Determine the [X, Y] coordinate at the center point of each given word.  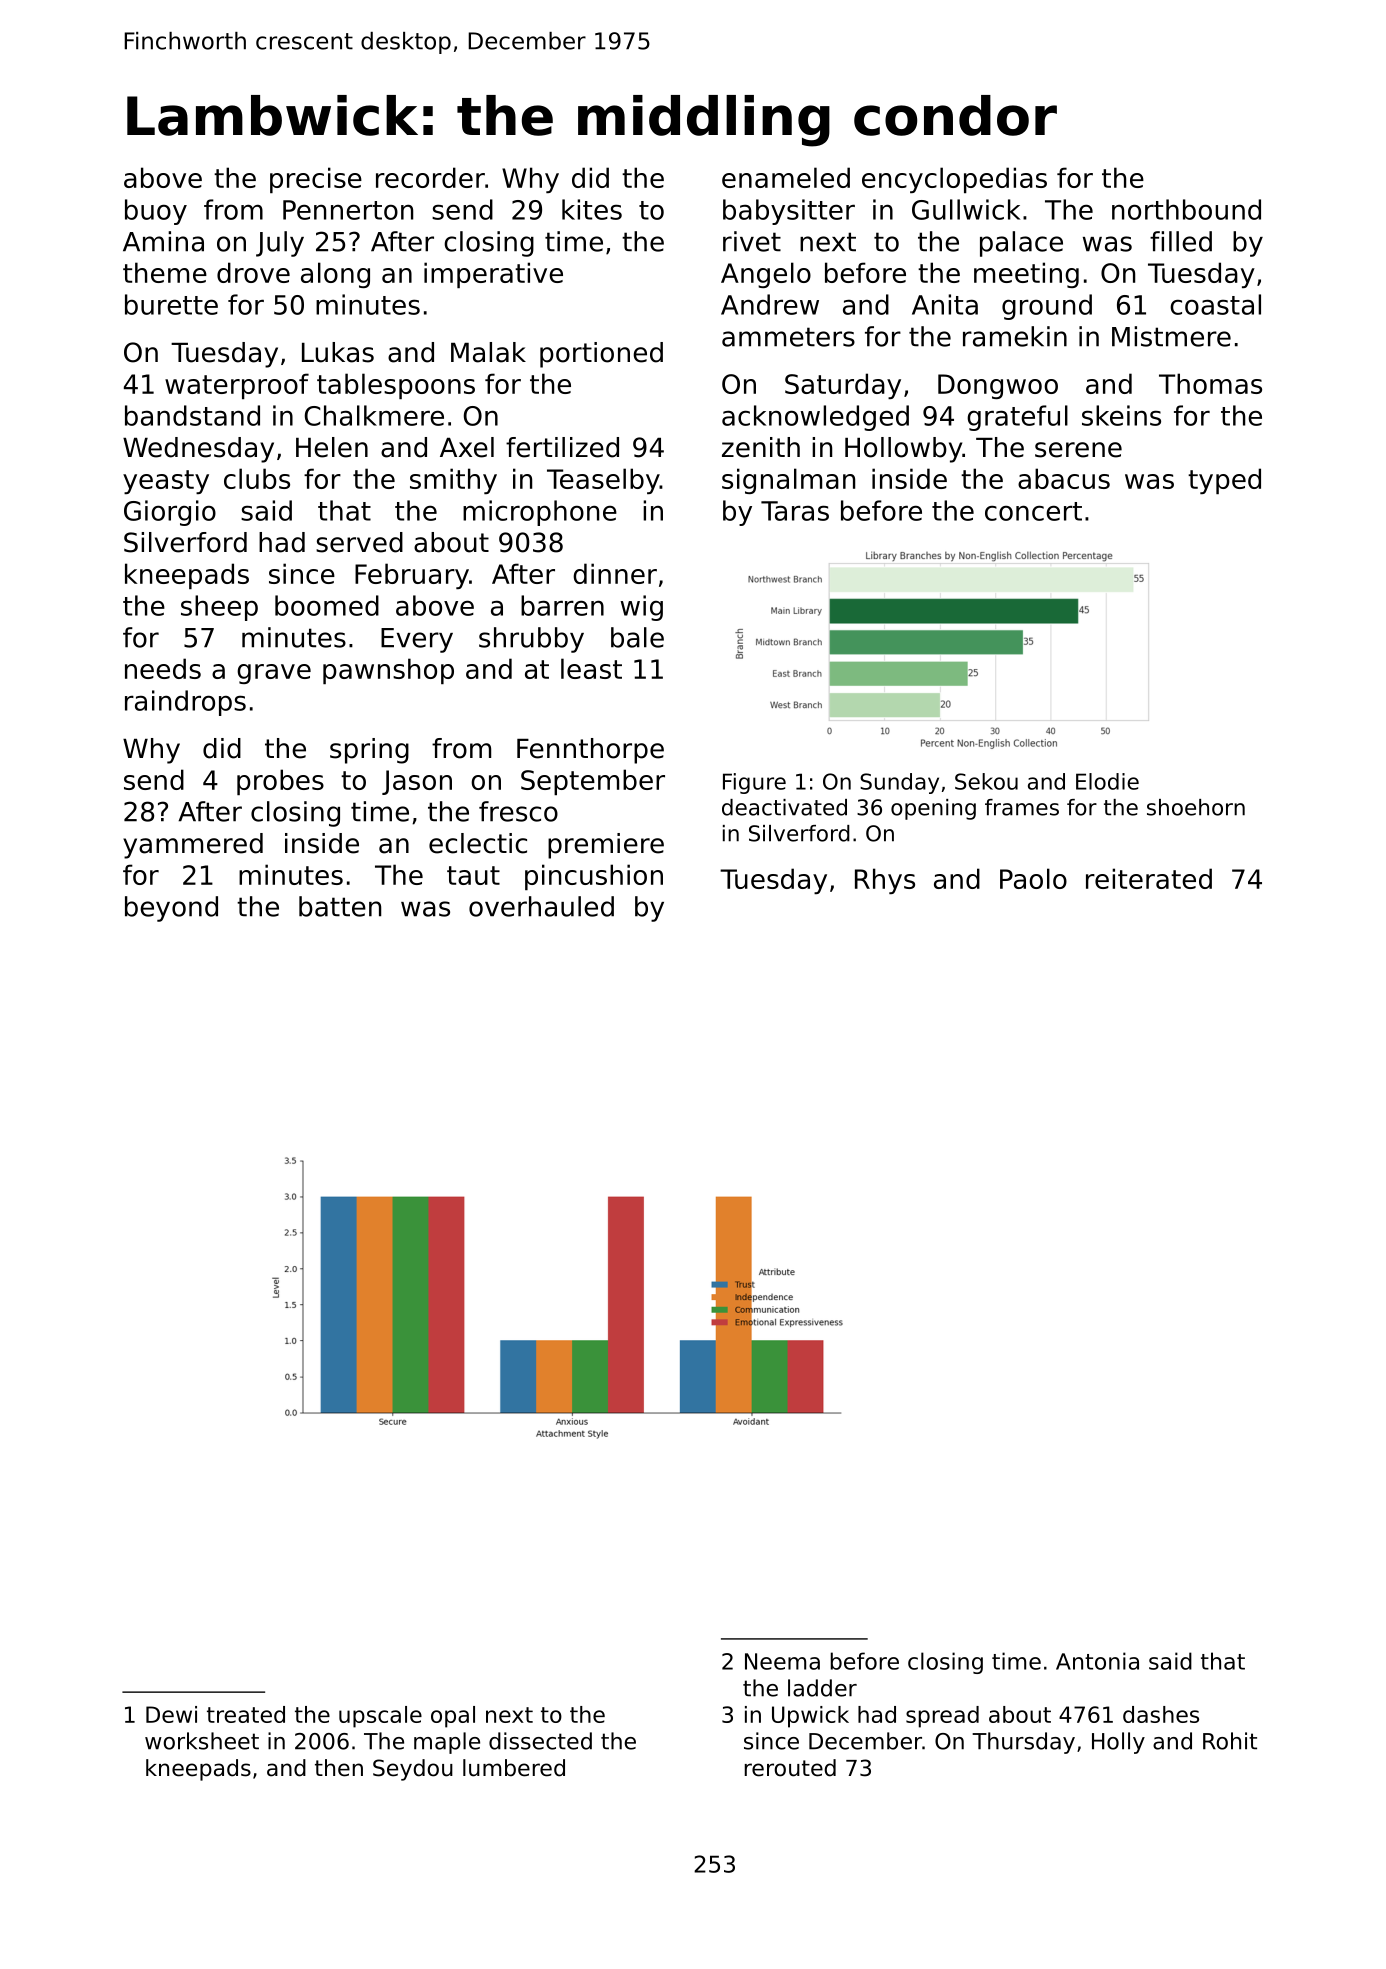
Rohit [1230, 1741]
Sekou [986, 781]
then [339, 1768]
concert [1033, 511]
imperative [493, 275]
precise [316, 180]
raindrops [185, 703]
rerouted [790, 1768]
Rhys [885, 881]
